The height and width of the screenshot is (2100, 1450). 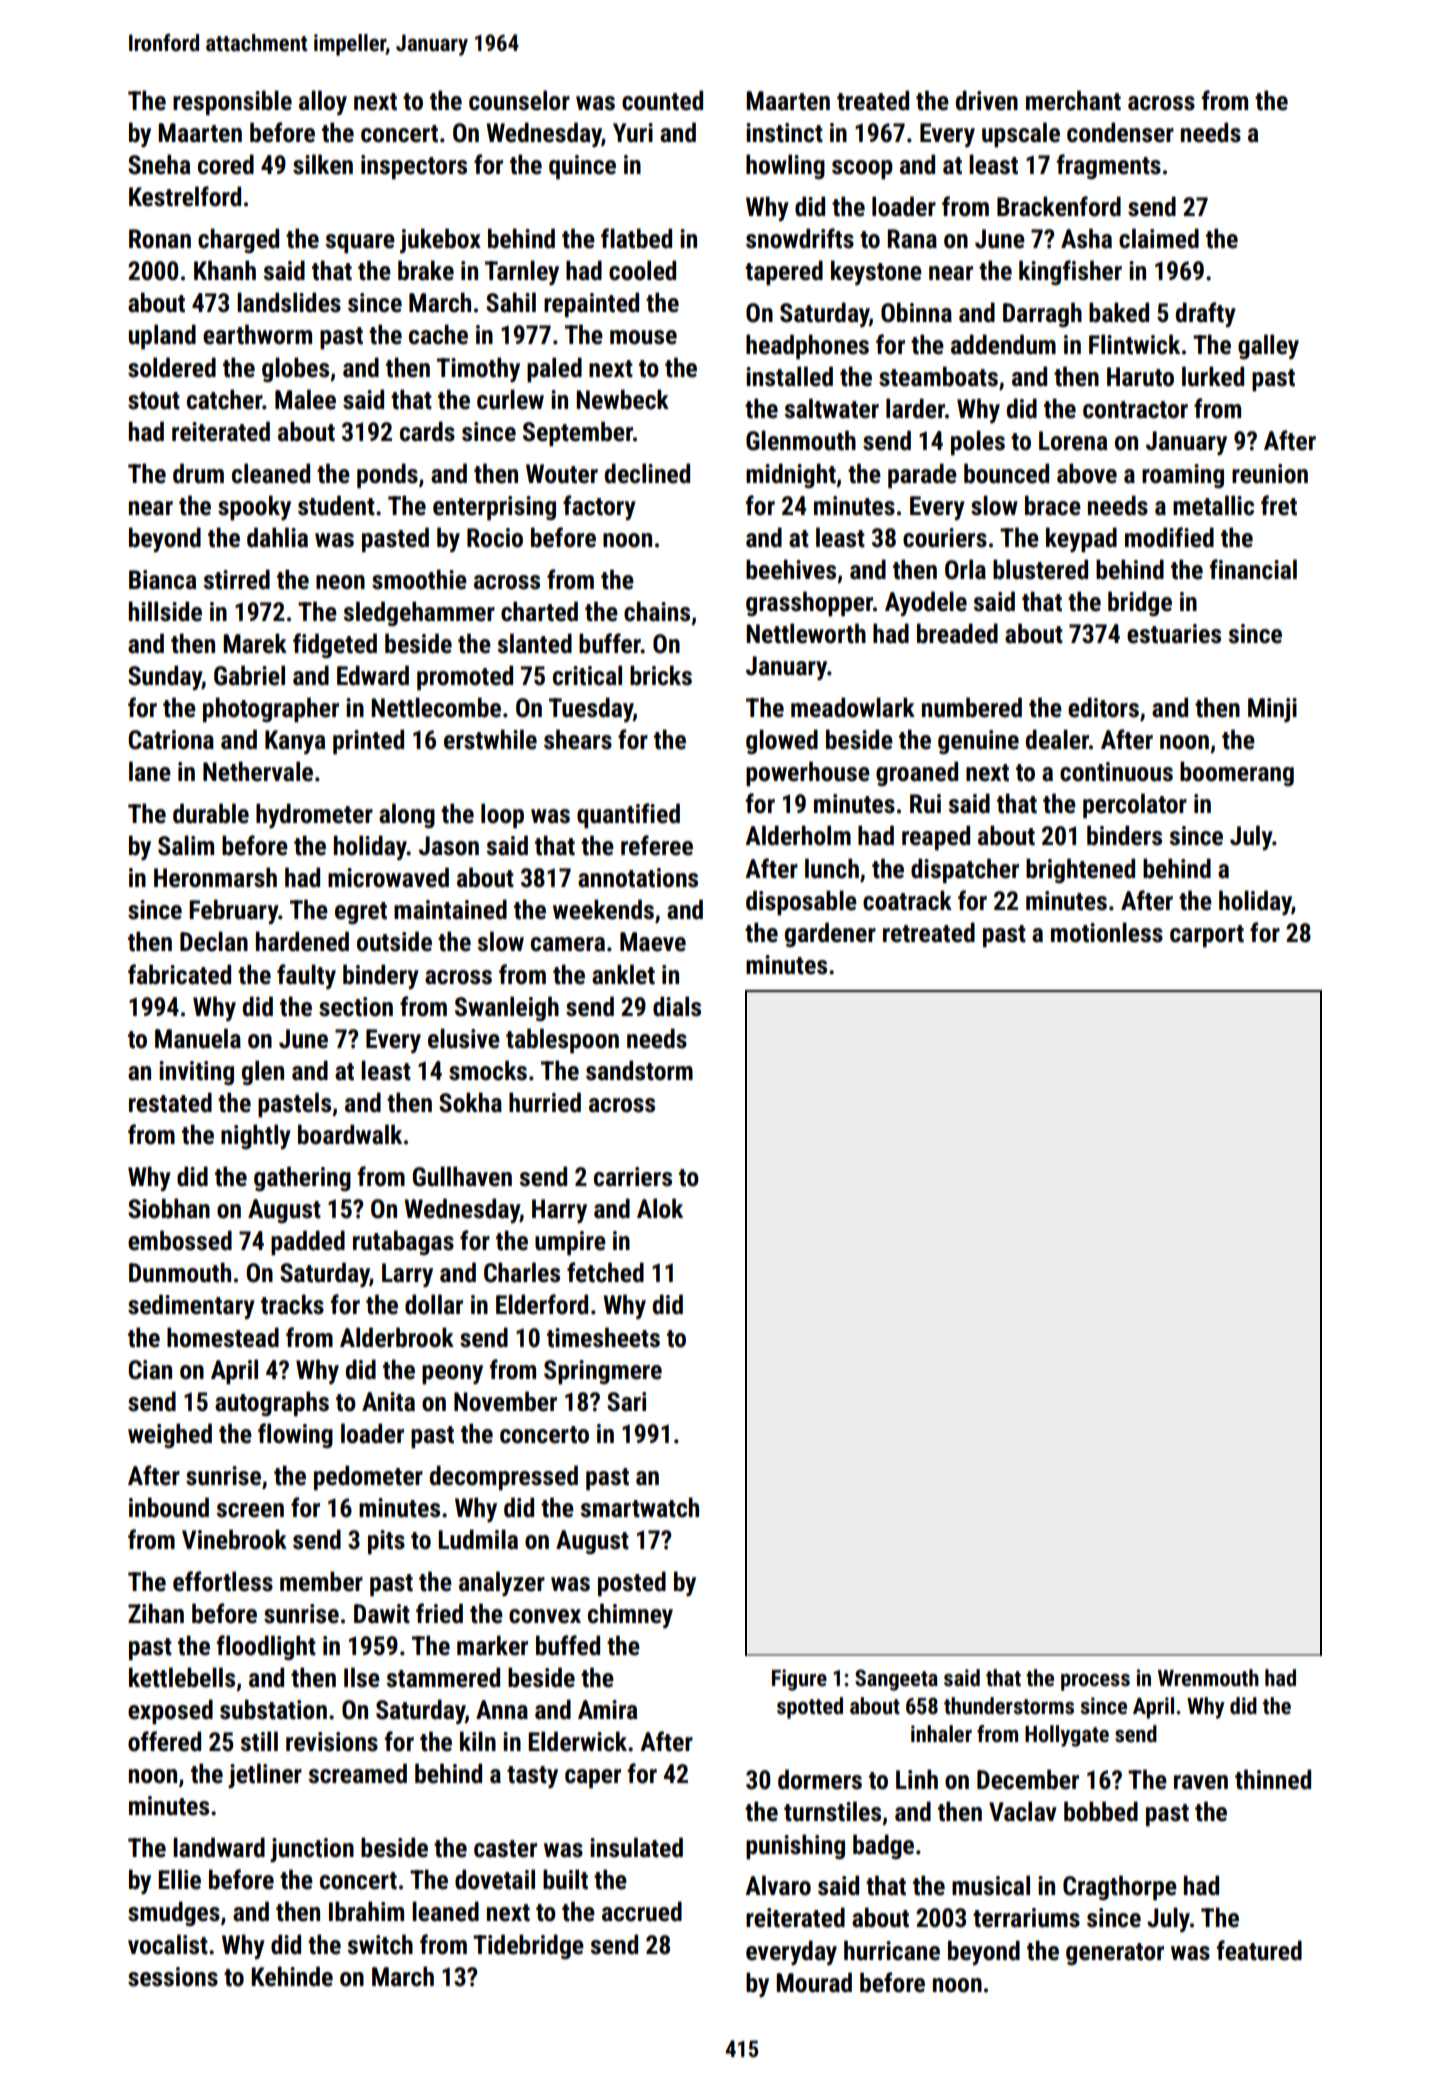 What do you see at coordinates (380, 1944) in the screenshot?
I see `switch` at bounding box center [380, 1944].
